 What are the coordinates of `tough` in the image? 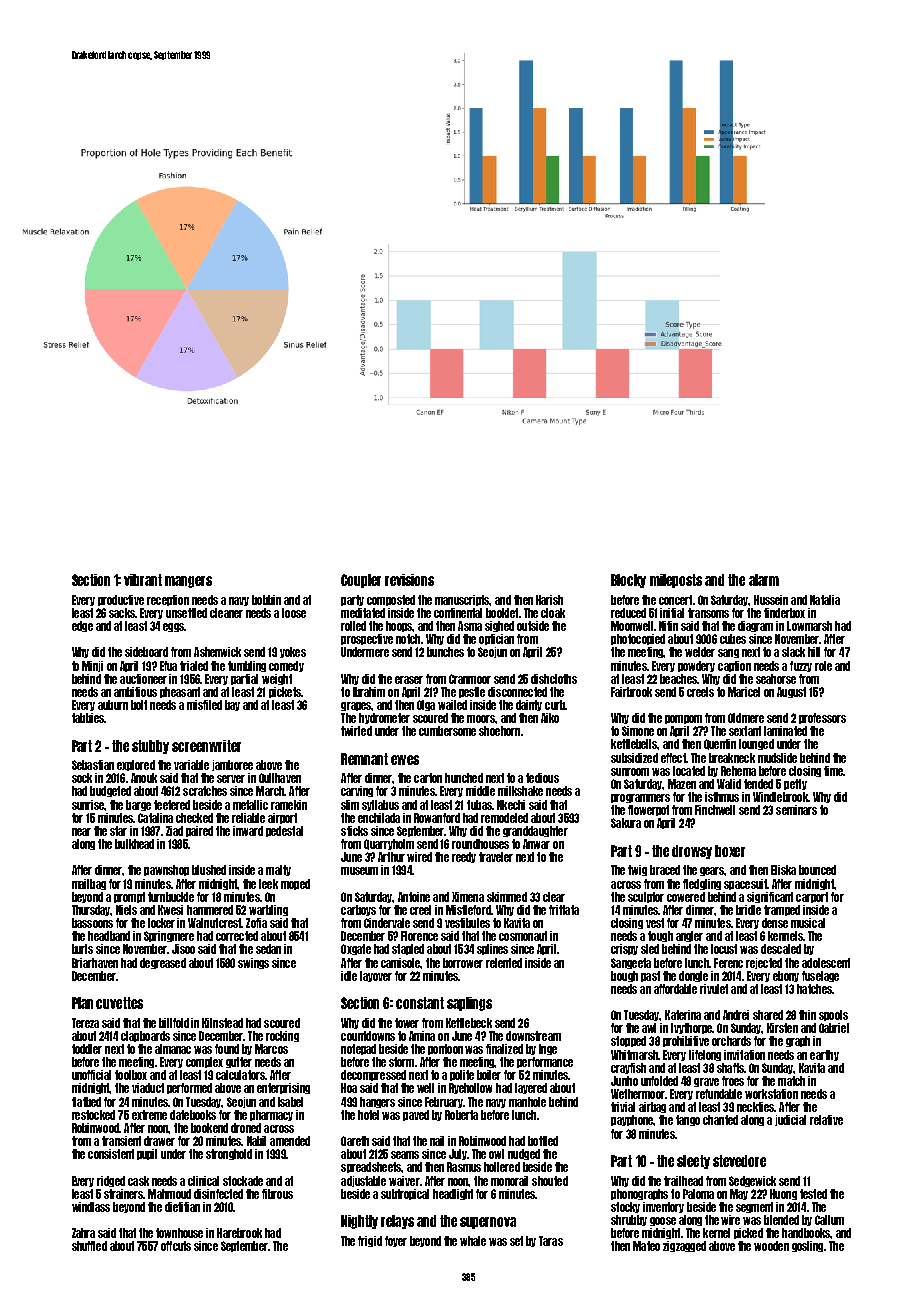 It's located at (660, 936).
